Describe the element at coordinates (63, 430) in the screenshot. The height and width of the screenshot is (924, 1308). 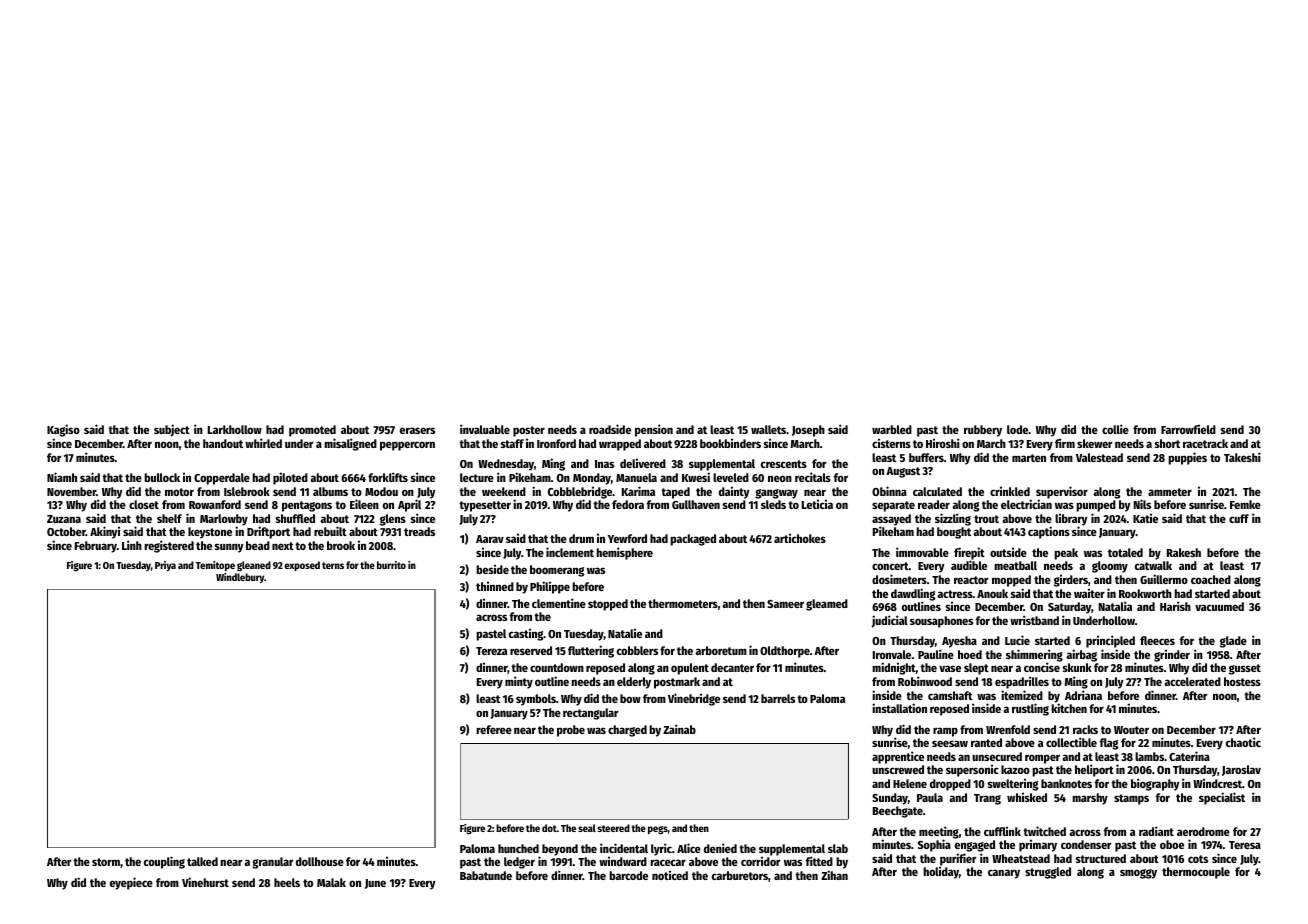
I see `Kagiso` at that location.
